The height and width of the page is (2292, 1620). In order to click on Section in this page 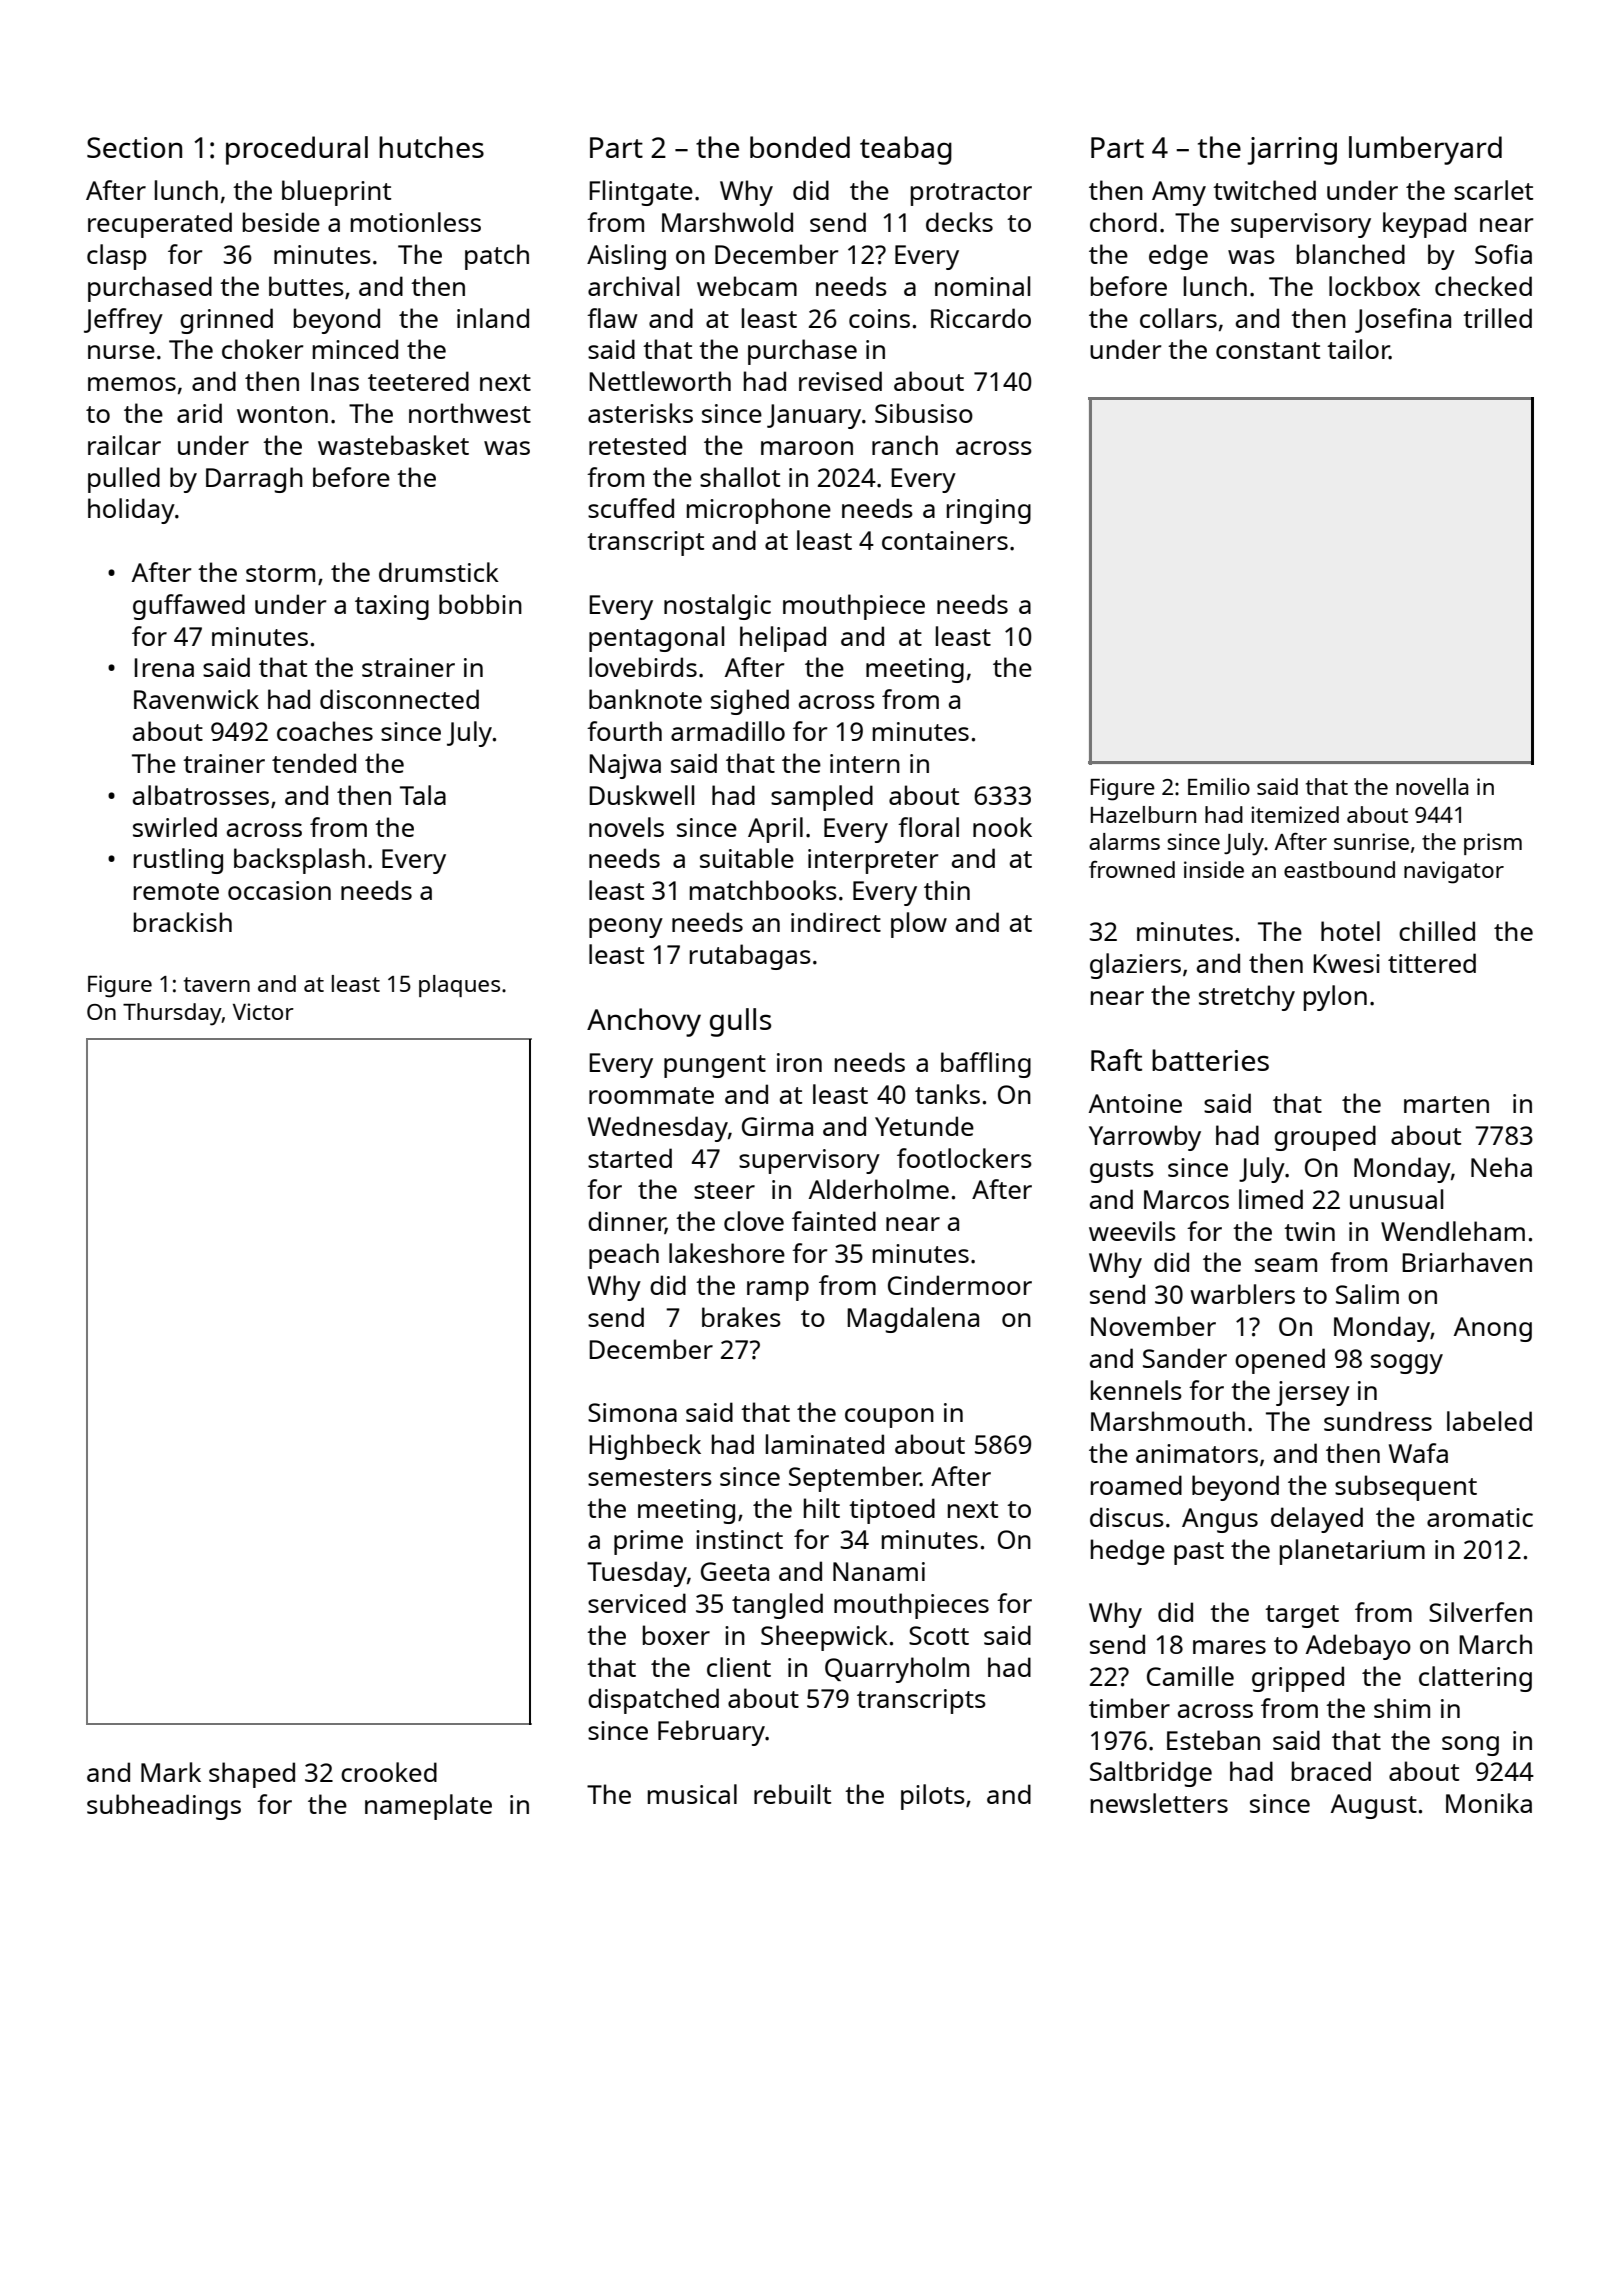, I will do `click(134, 147)`.
